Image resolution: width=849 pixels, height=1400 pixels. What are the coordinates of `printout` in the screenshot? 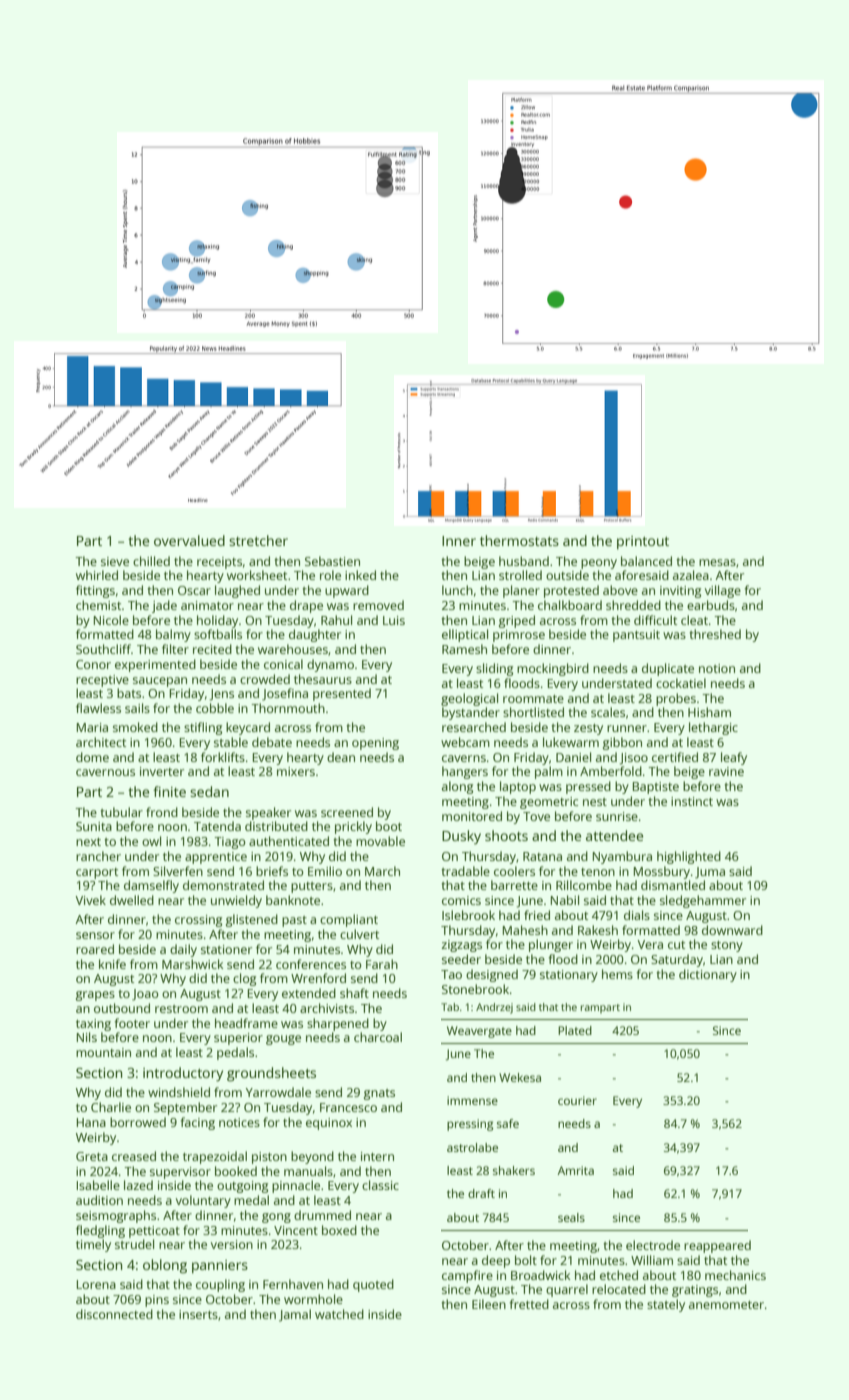 It's located at (643, 542).
